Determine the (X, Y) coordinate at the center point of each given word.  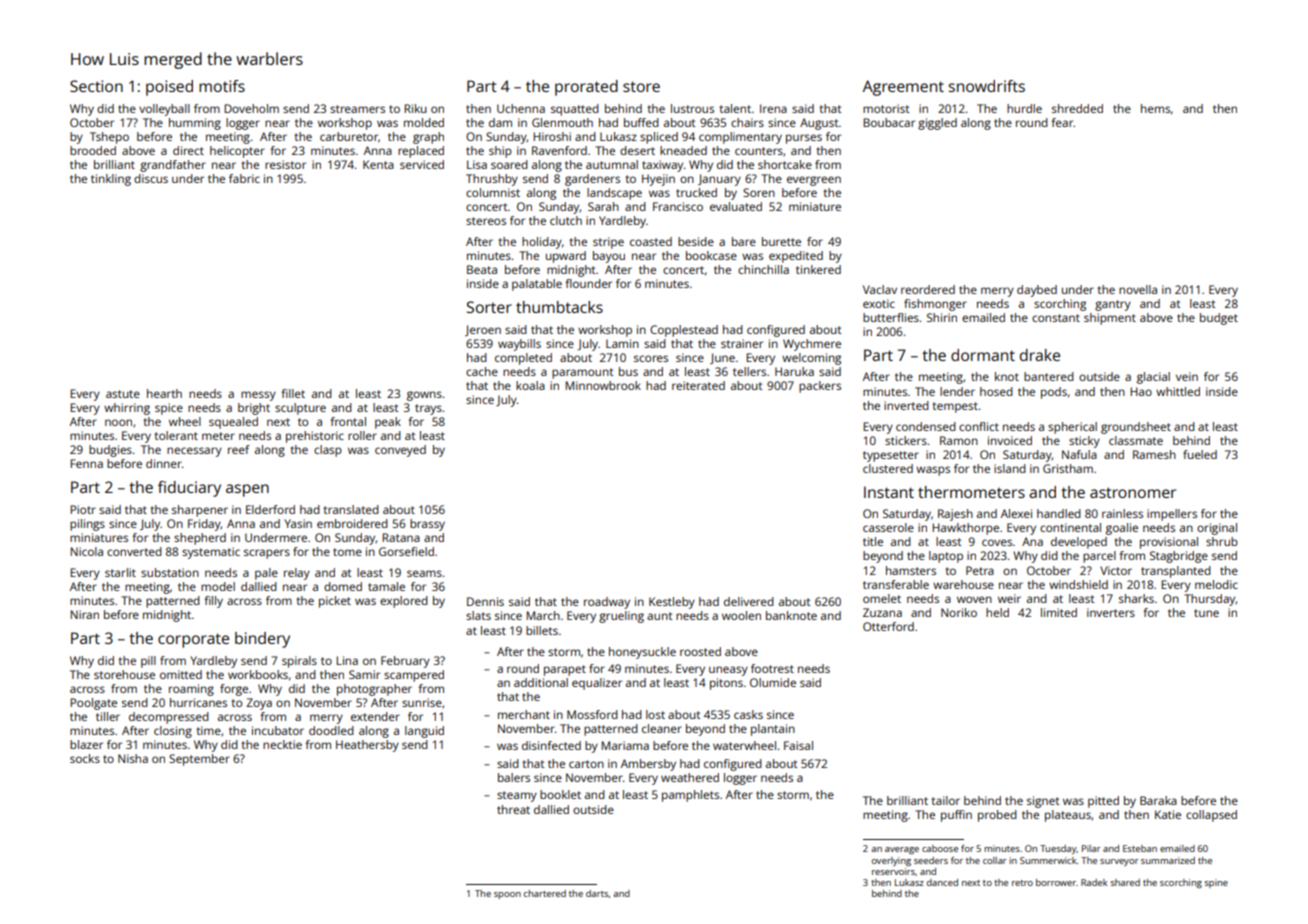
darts (597, 893)
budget (1219, 319)
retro (1022, 883)
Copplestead (684, 331)
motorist (886, 108)
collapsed (1211, 816)
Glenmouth (562, 122)
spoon (507, 895)
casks (748, 714)
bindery (262, 640)
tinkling (111, 180)
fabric (244, 178)
